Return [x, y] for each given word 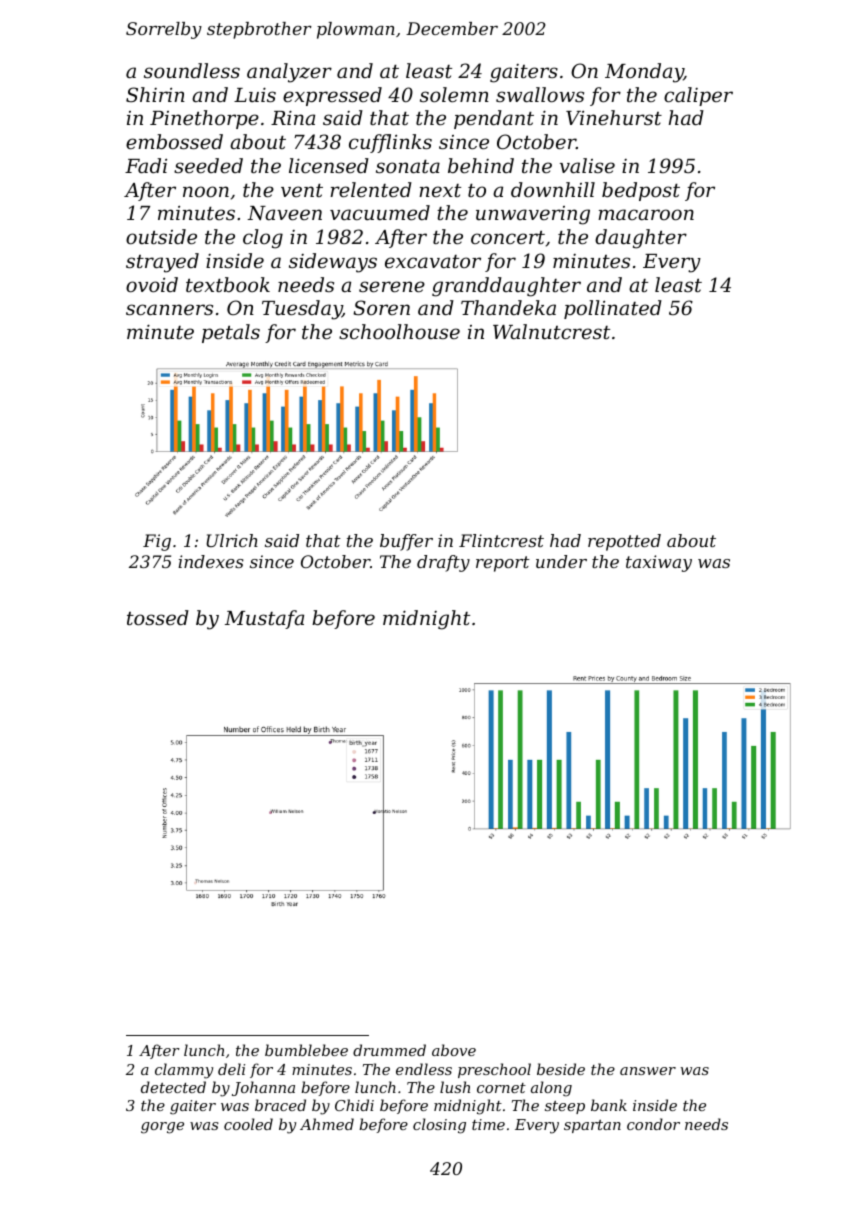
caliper [698, 96]
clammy [184, 1071]
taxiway [659, 563]
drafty [443, 563]
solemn [454, 94]
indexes [211, 561]
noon [206, 191]
